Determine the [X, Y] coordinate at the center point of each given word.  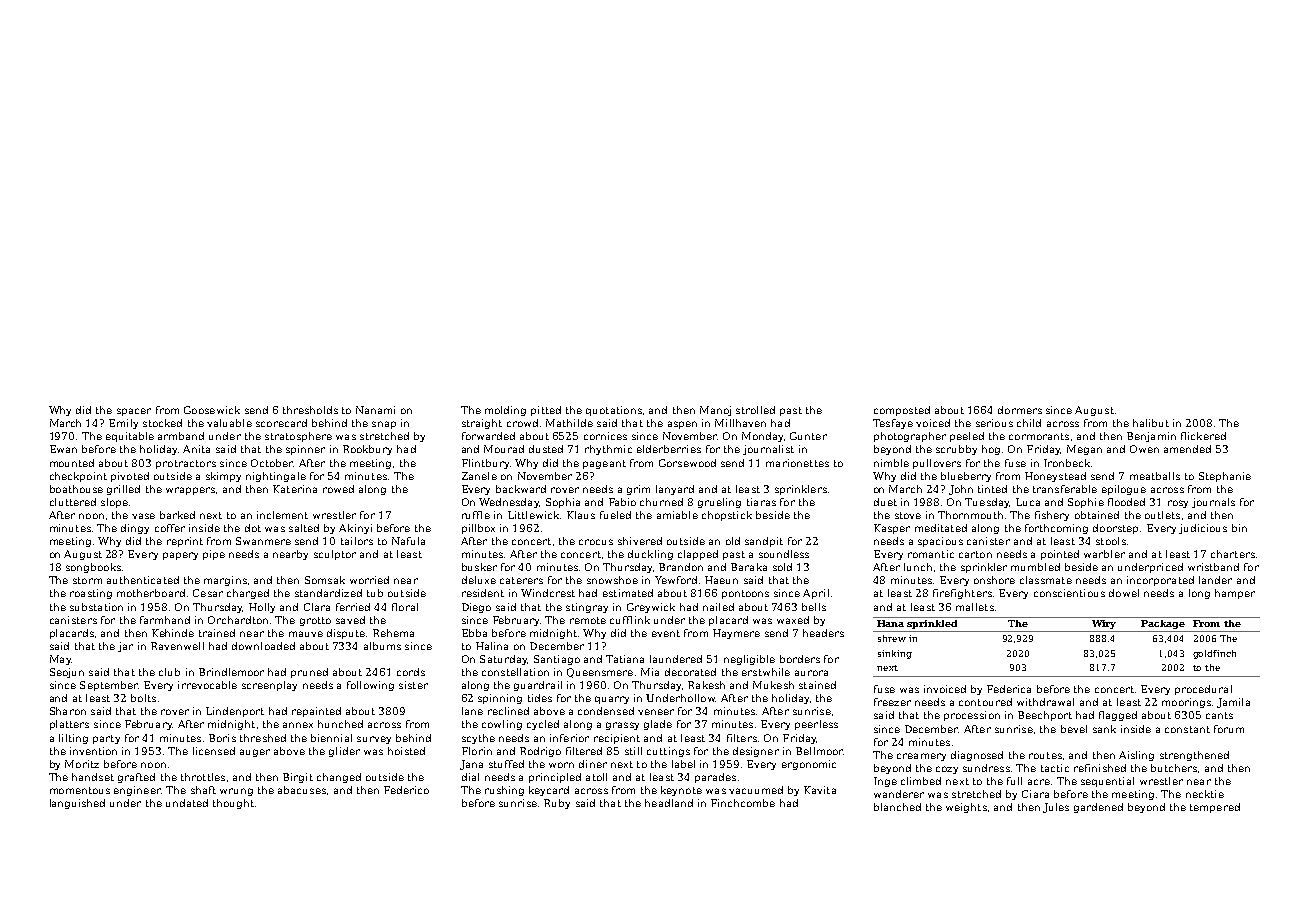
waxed [793, 620]
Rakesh [706, 685]
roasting [91, 594]
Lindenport [235, 712]
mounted [72, 463]
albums [382, 646]
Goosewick [212, 410]
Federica [1009, 689]
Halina [492, 646]
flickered [1203, 436]
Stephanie [1225, 477]
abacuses [302, 790]
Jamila [1233, 703]
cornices [605, 436]
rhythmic [608, 450]
